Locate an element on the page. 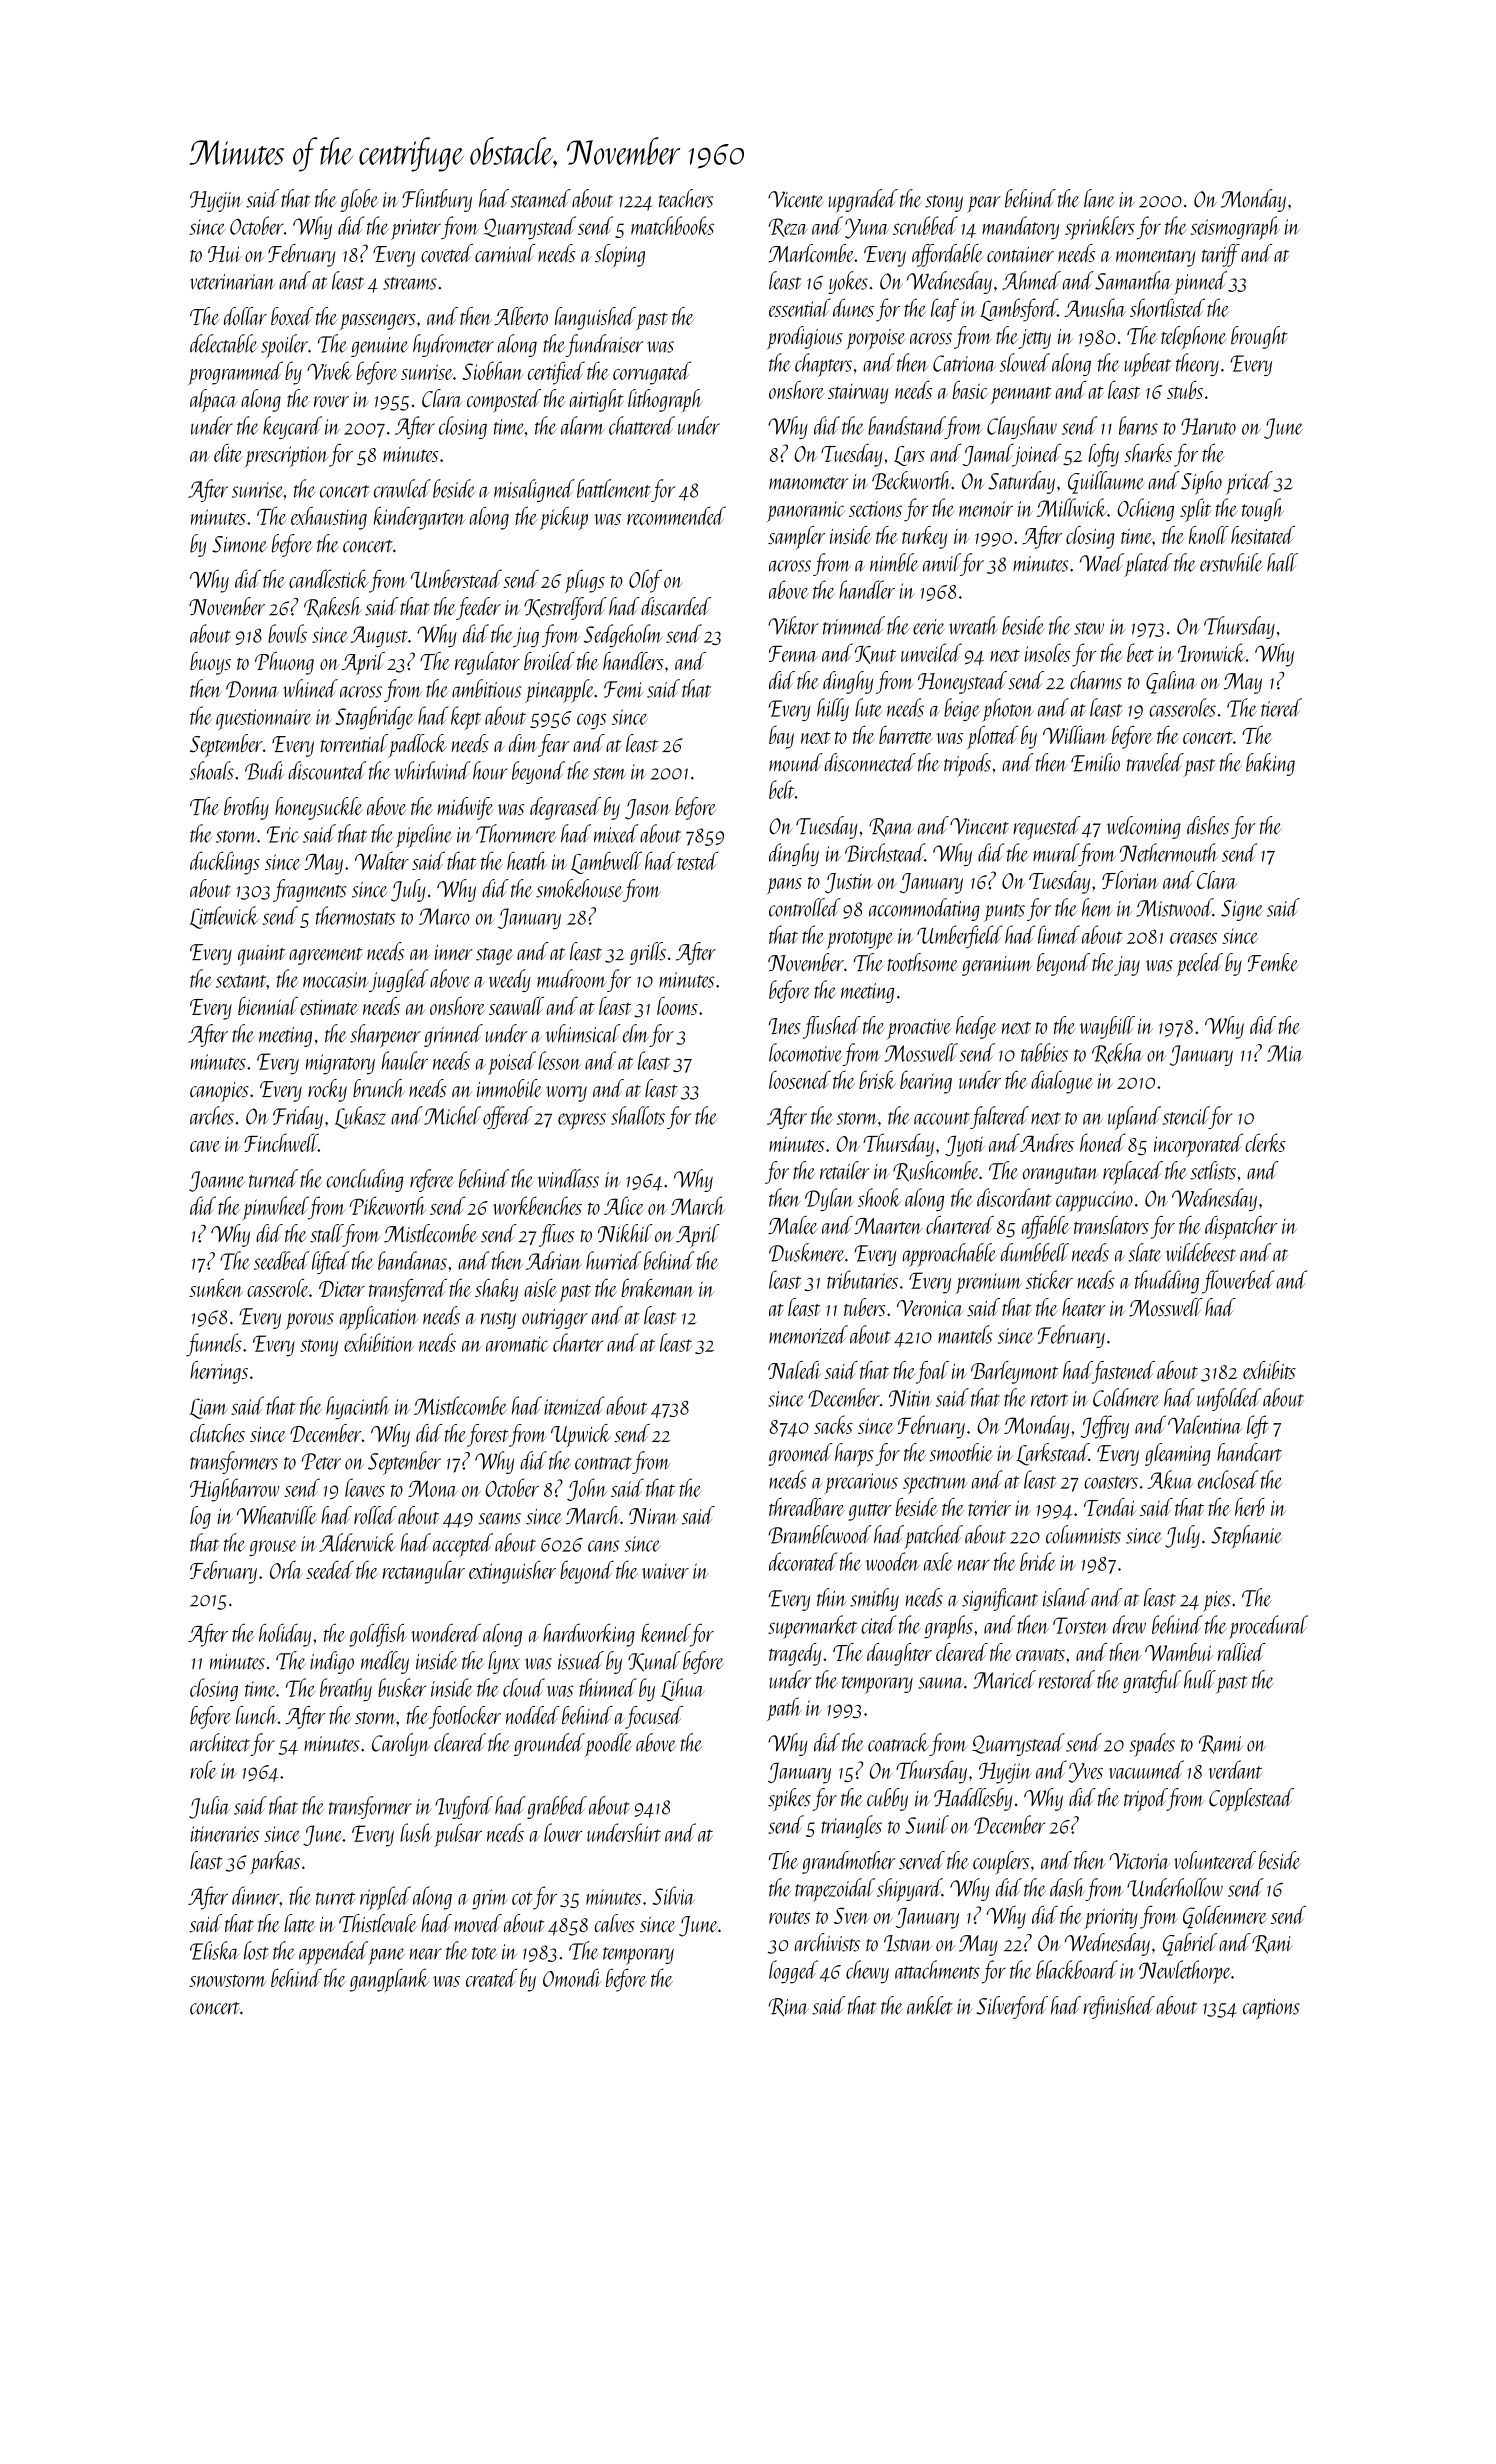 The width and height of the image is (1496, 2464). buoys is located at coordinates (210, 663).
